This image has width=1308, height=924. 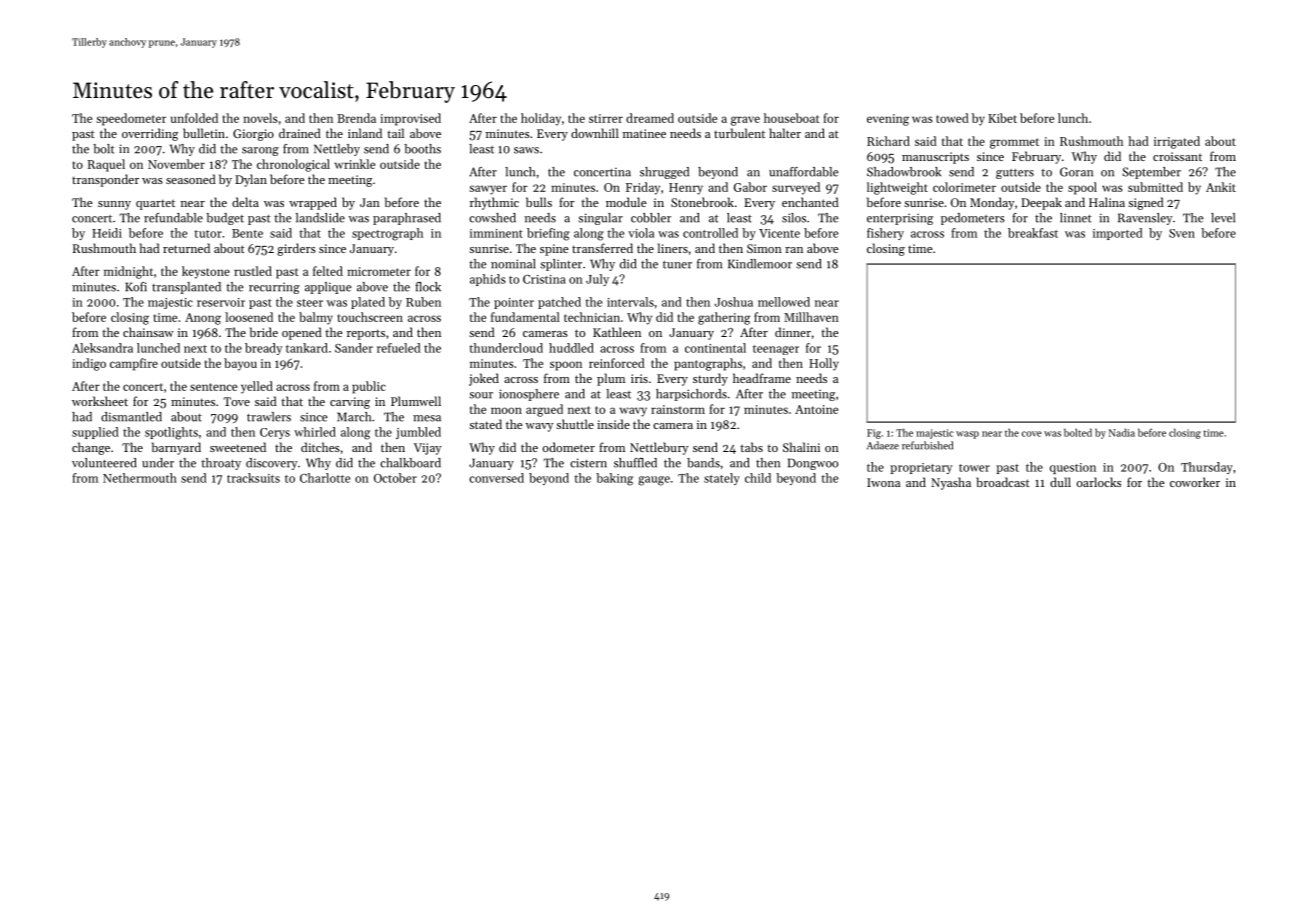 What do you see at coordinates (569, 447) in the image?
I see `odometer` at bounding box center [569, 447].
